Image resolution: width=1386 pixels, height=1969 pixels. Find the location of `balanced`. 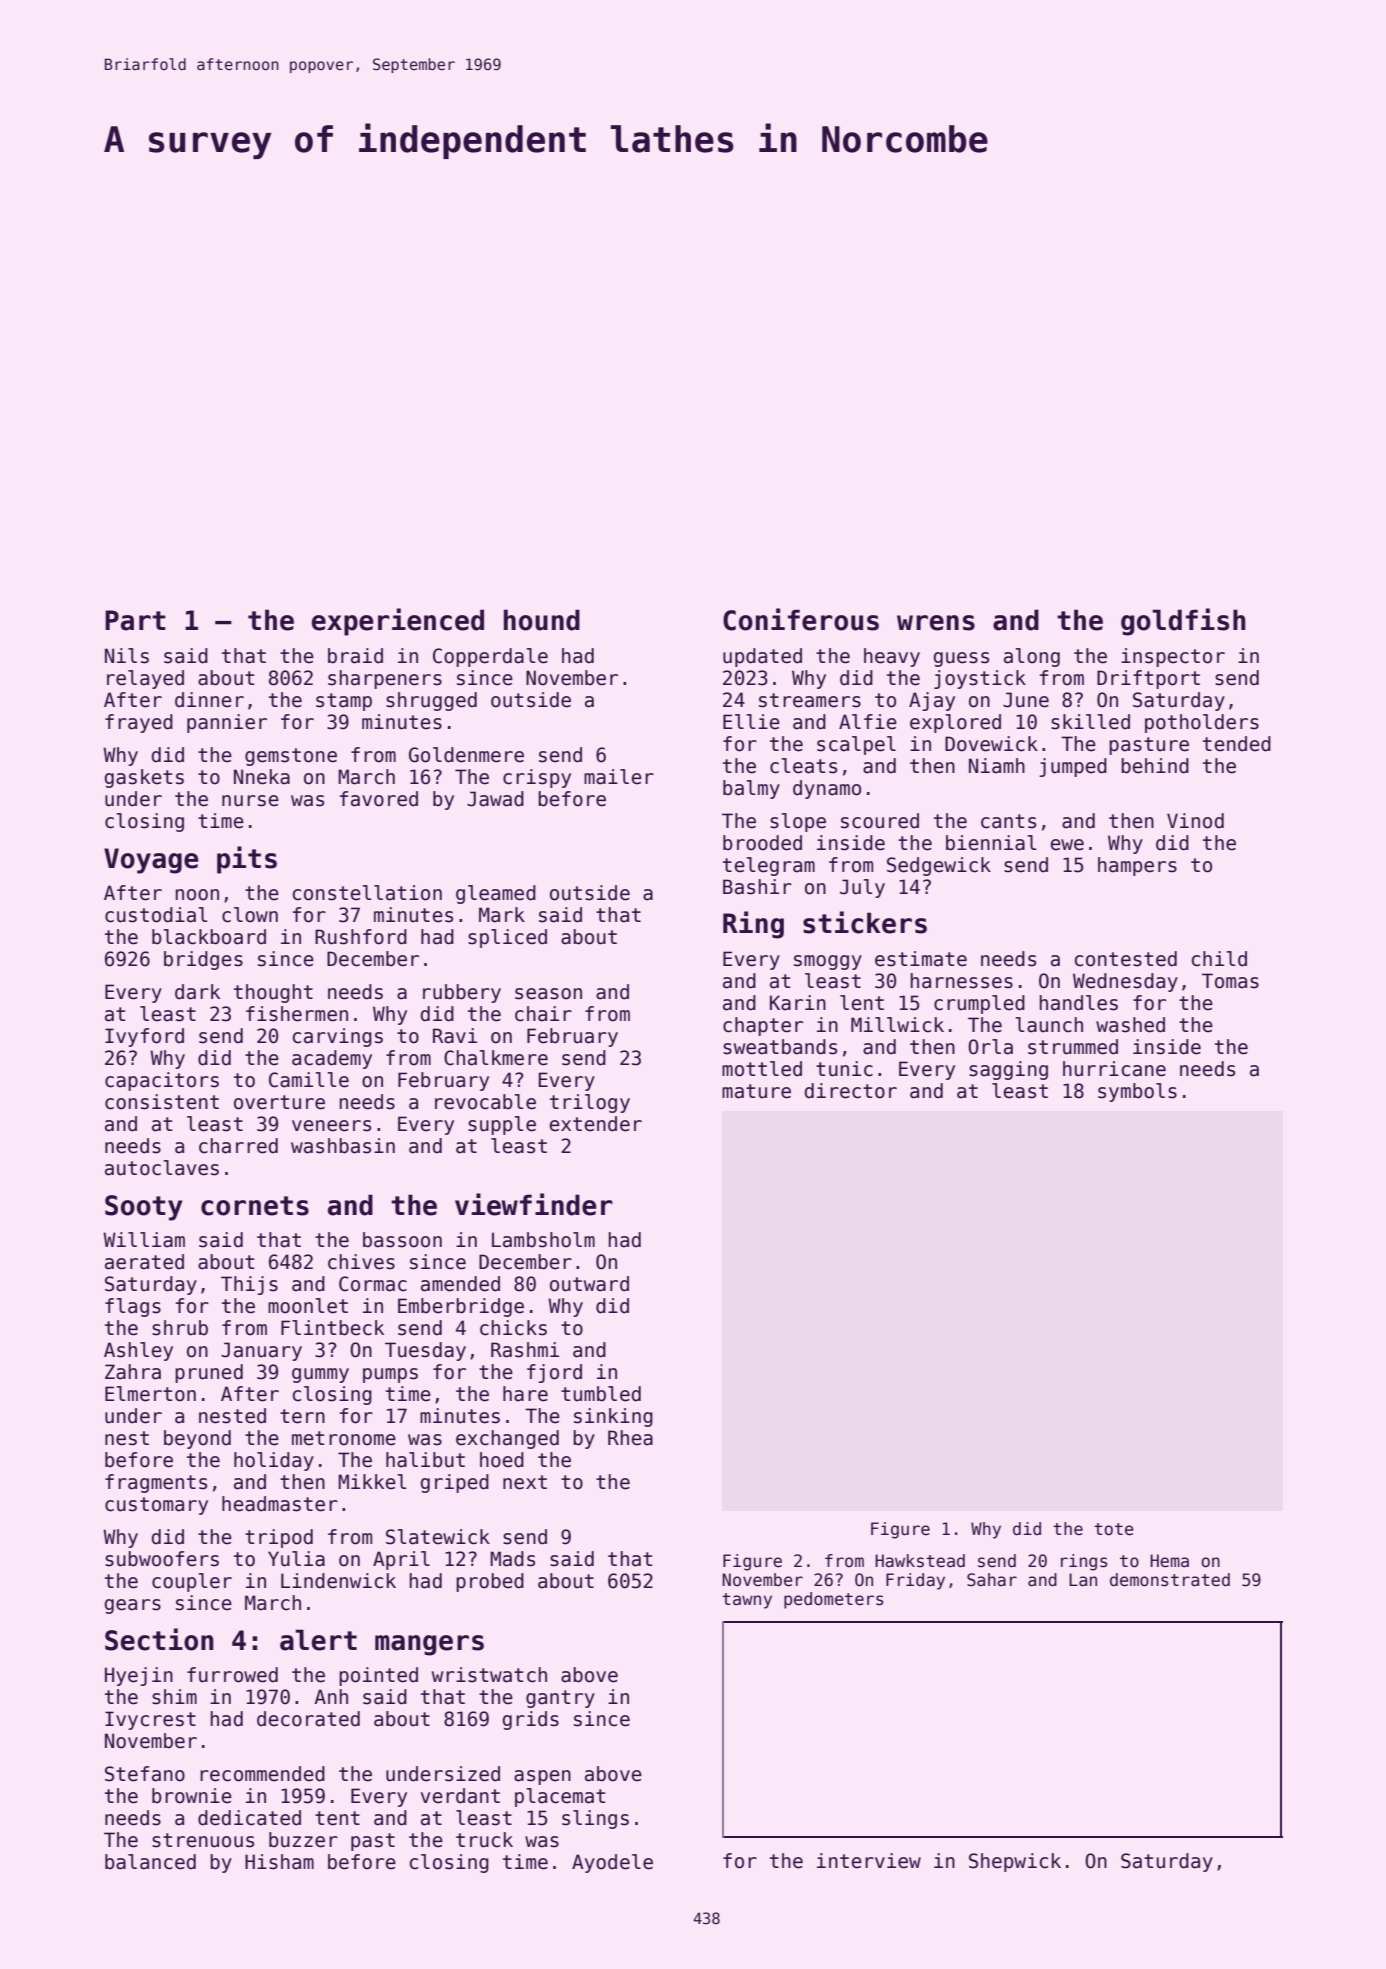

balanced is located at coordinates (150, 1862).
